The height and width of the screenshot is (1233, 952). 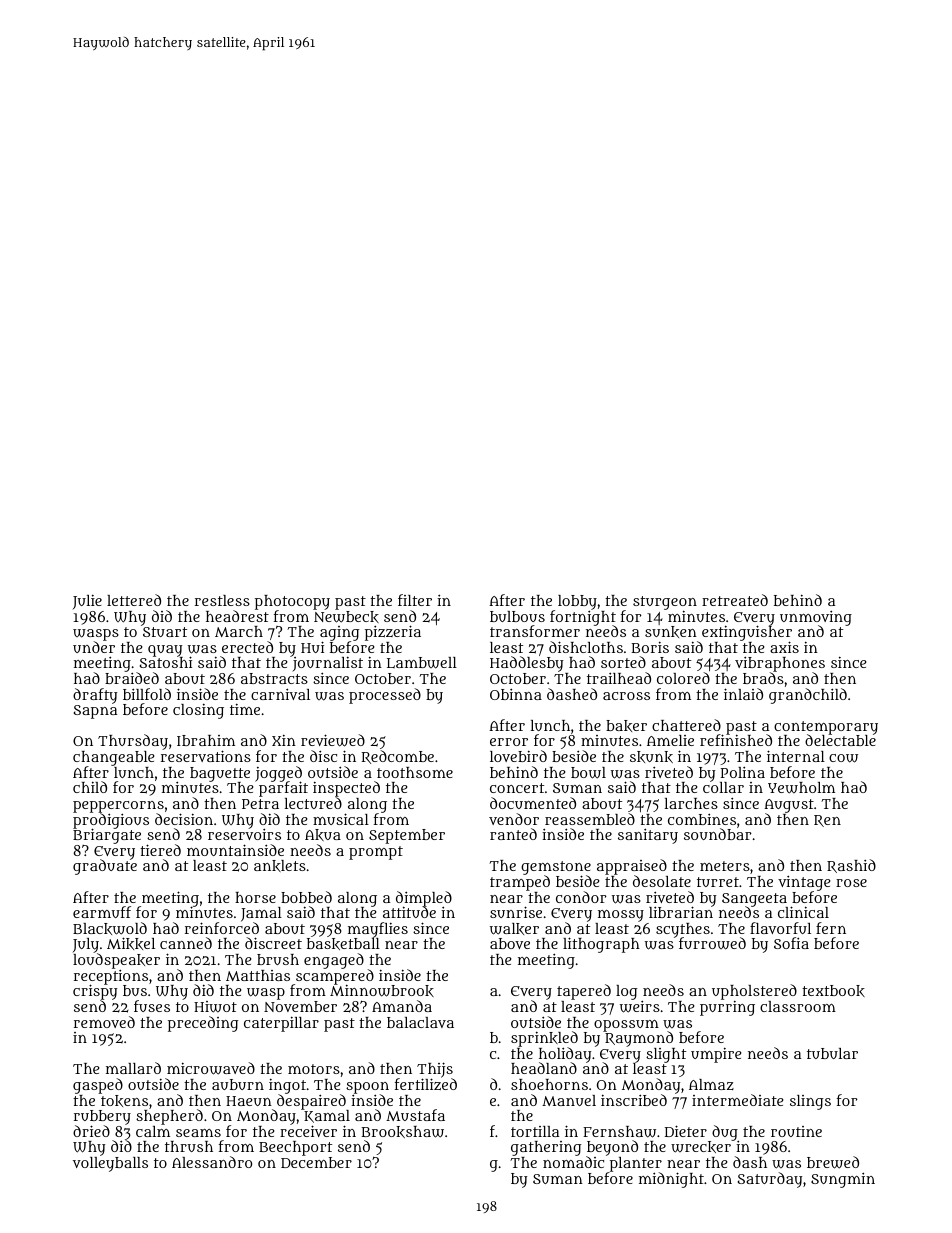 I want to click on retreated, so click(x=735, y=600).
